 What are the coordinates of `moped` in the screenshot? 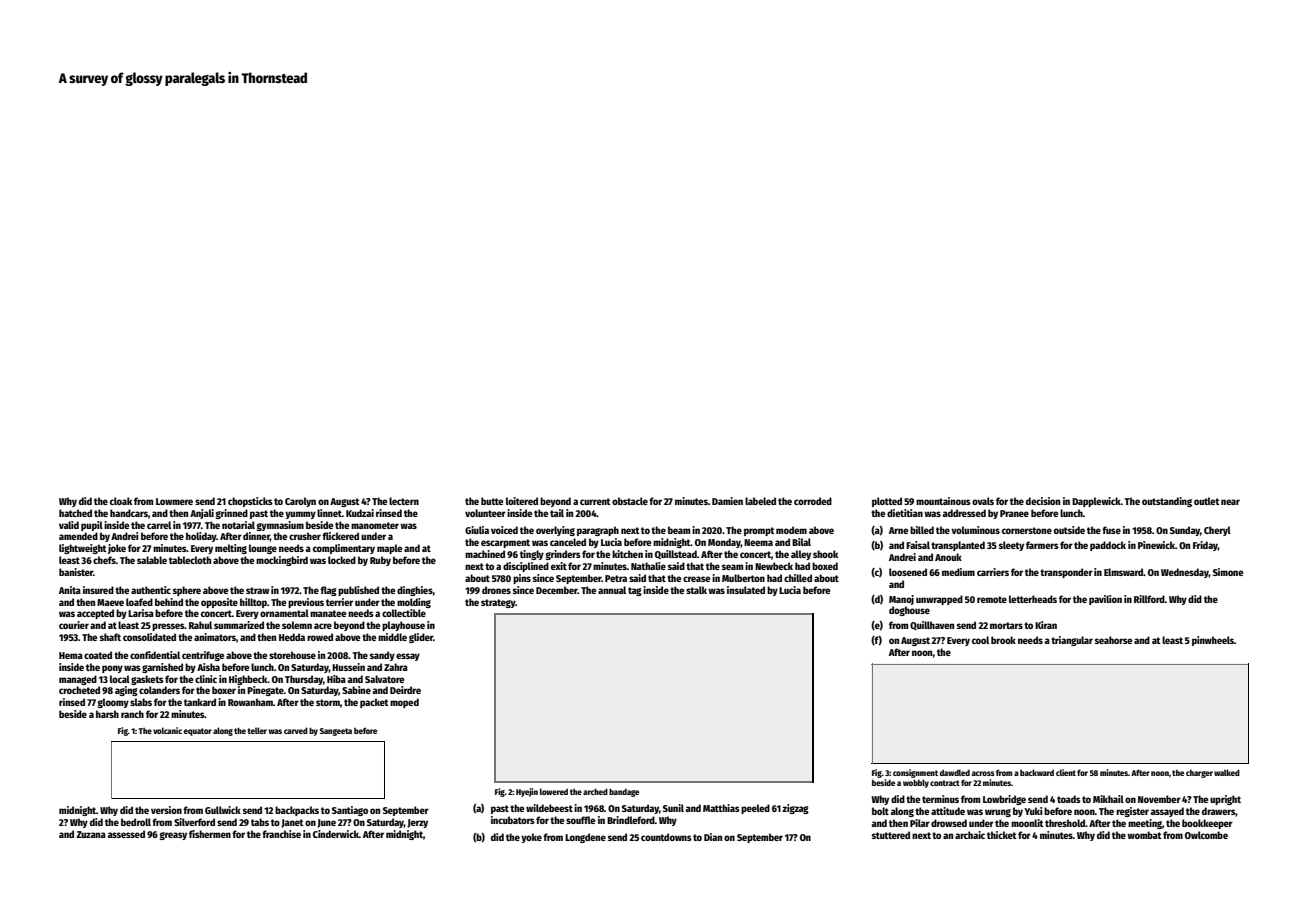 It's located at (404, 703).
